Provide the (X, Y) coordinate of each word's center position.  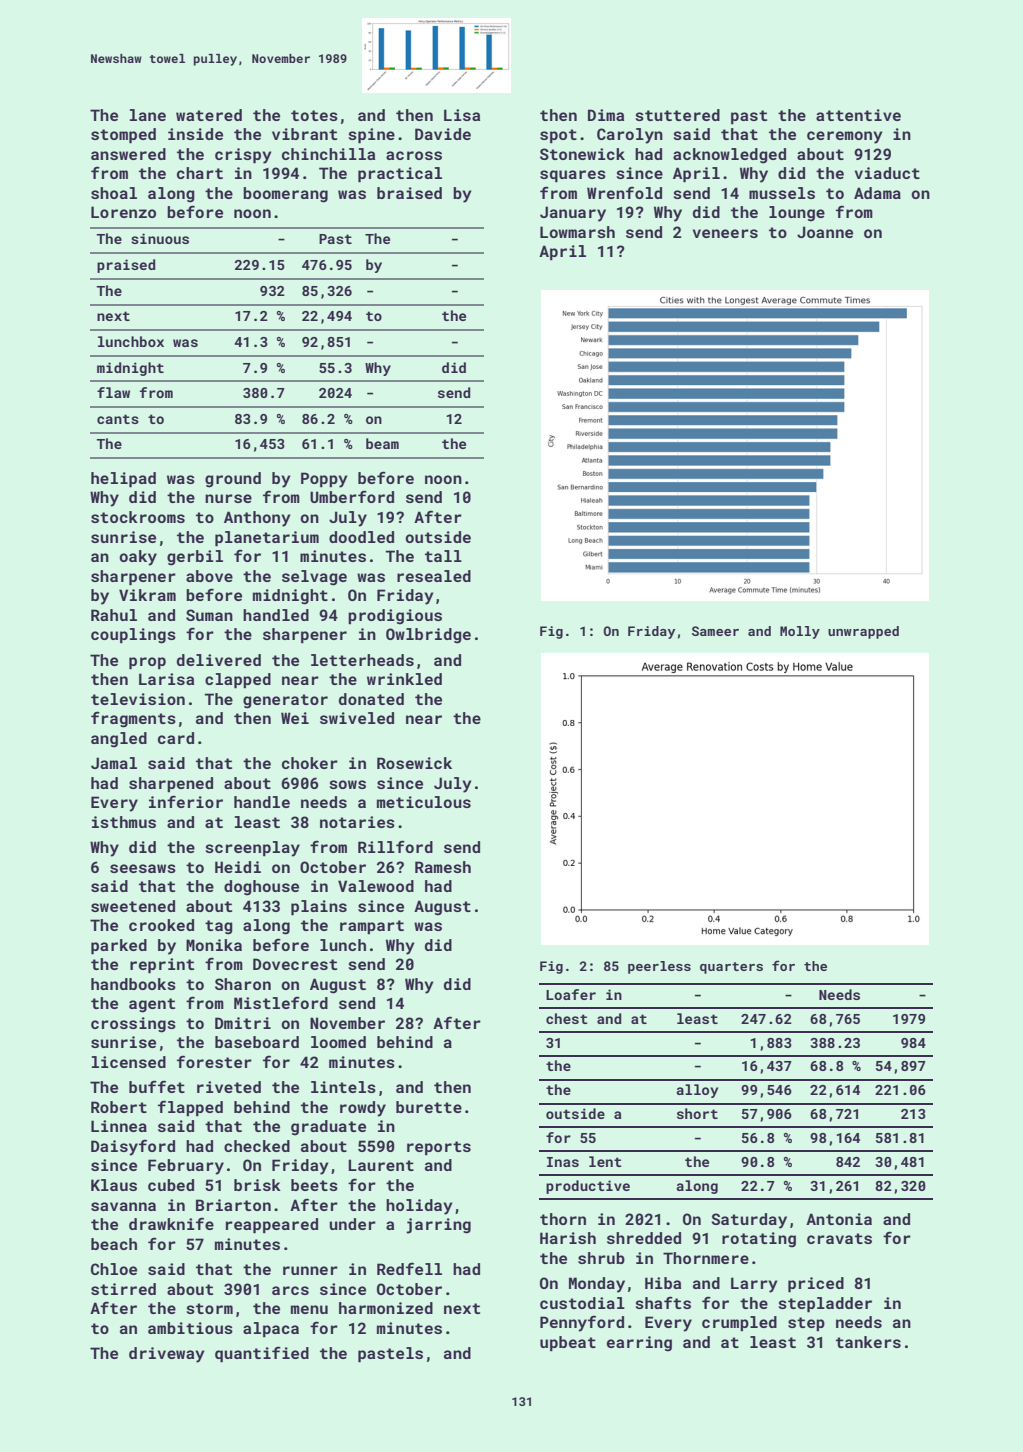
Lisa (462, 115)
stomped (123, 135)
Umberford (352, 496)
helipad (123, 479)
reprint (162, 965)
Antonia (839, 1219)
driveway (166, 1355)
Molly (800, 632)
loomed (338, 1042)
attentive (858, 115)
